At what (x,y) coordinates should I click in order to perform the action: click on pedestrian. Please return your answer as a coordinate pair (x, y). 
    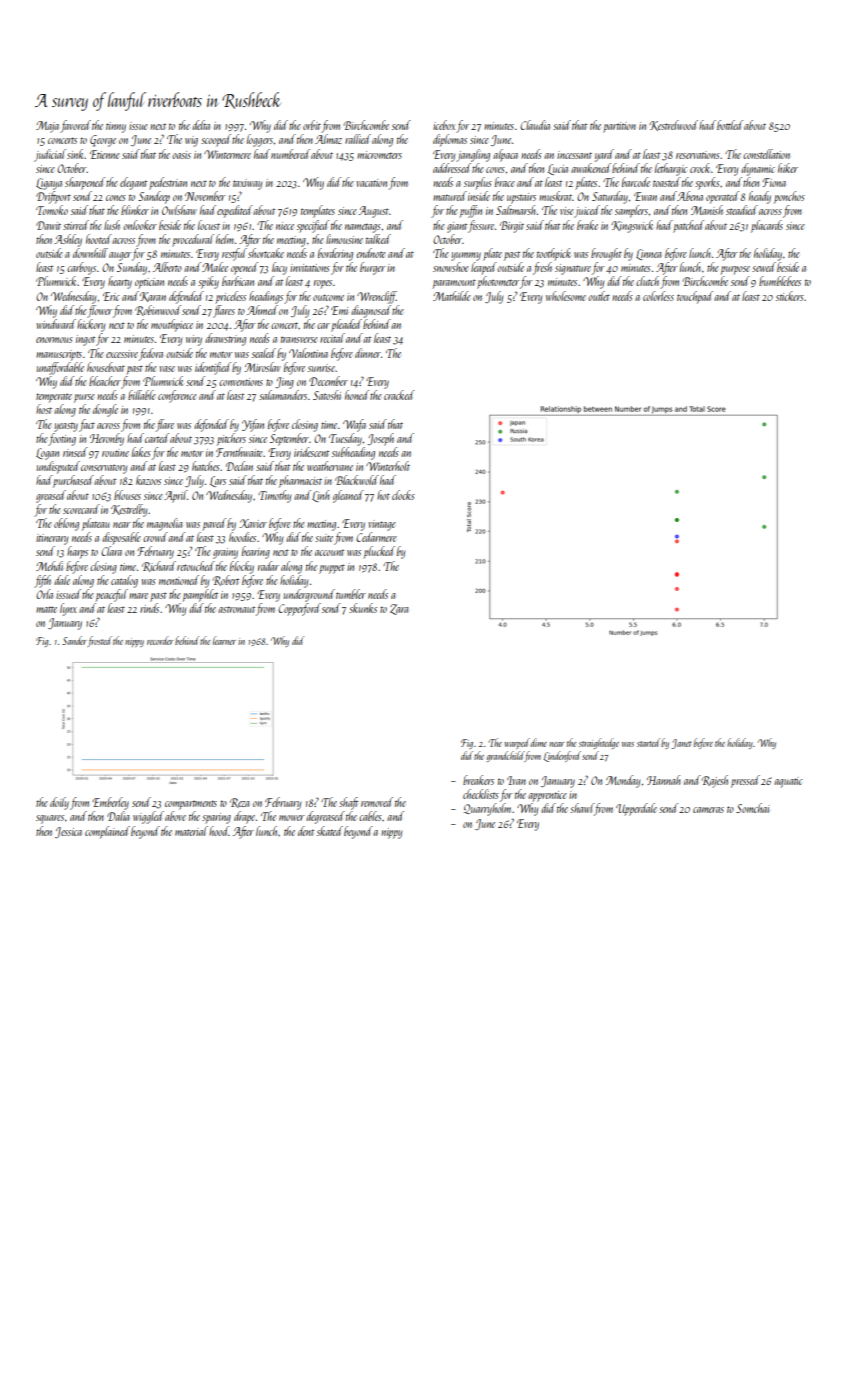
    Looking at the image, I should click on (168, 183).
